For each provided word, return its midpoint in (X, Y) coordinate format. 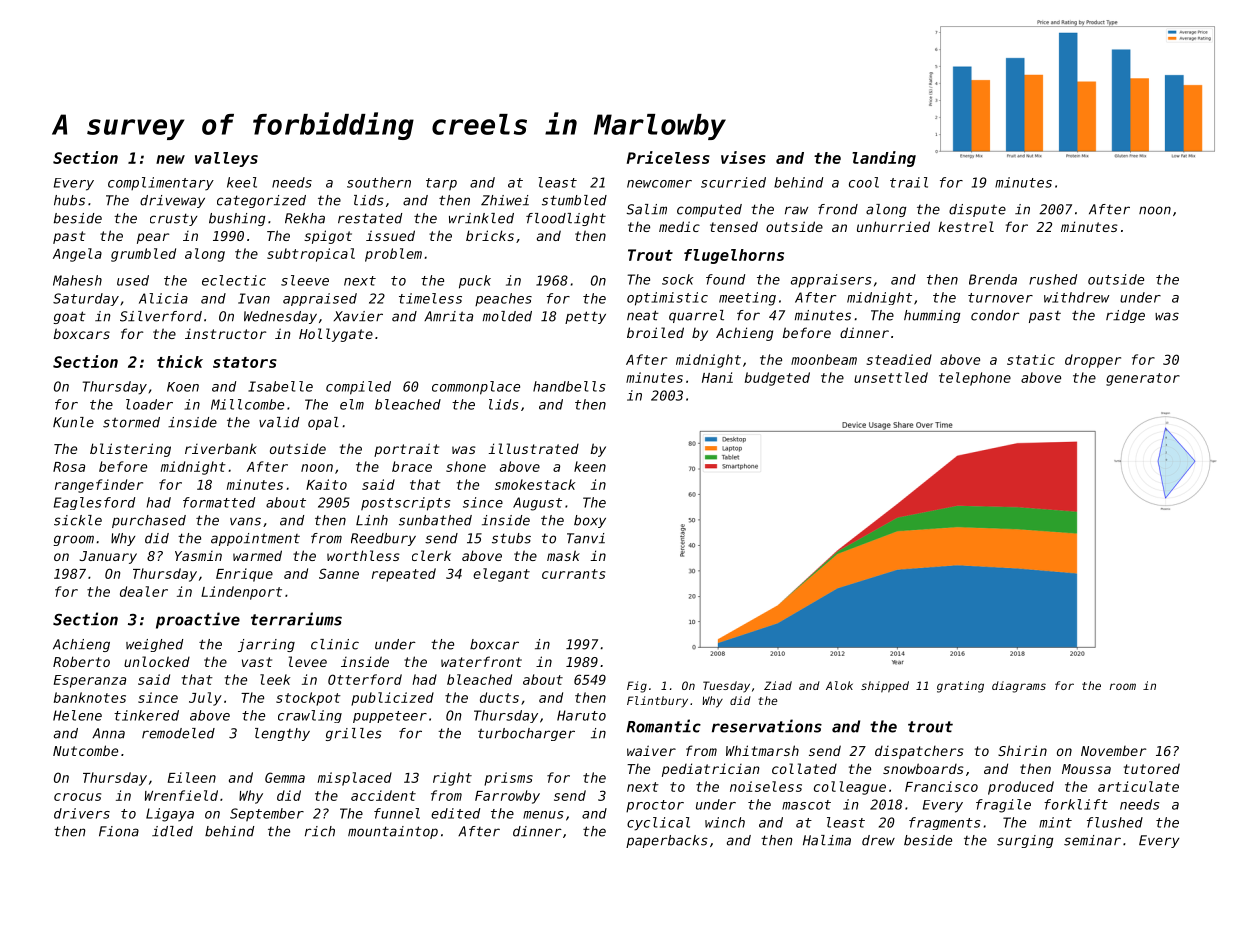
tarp (441, 184)
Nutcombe (85, 750)
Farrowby (507, 797)
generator (1143, 379)
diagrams (1019, 687)
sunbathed (435, 520)
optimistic (667, 299)
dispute (977, 210)
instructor (225, 334)
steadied (899, 359)
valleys (226, 159)
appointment (255, 539)
